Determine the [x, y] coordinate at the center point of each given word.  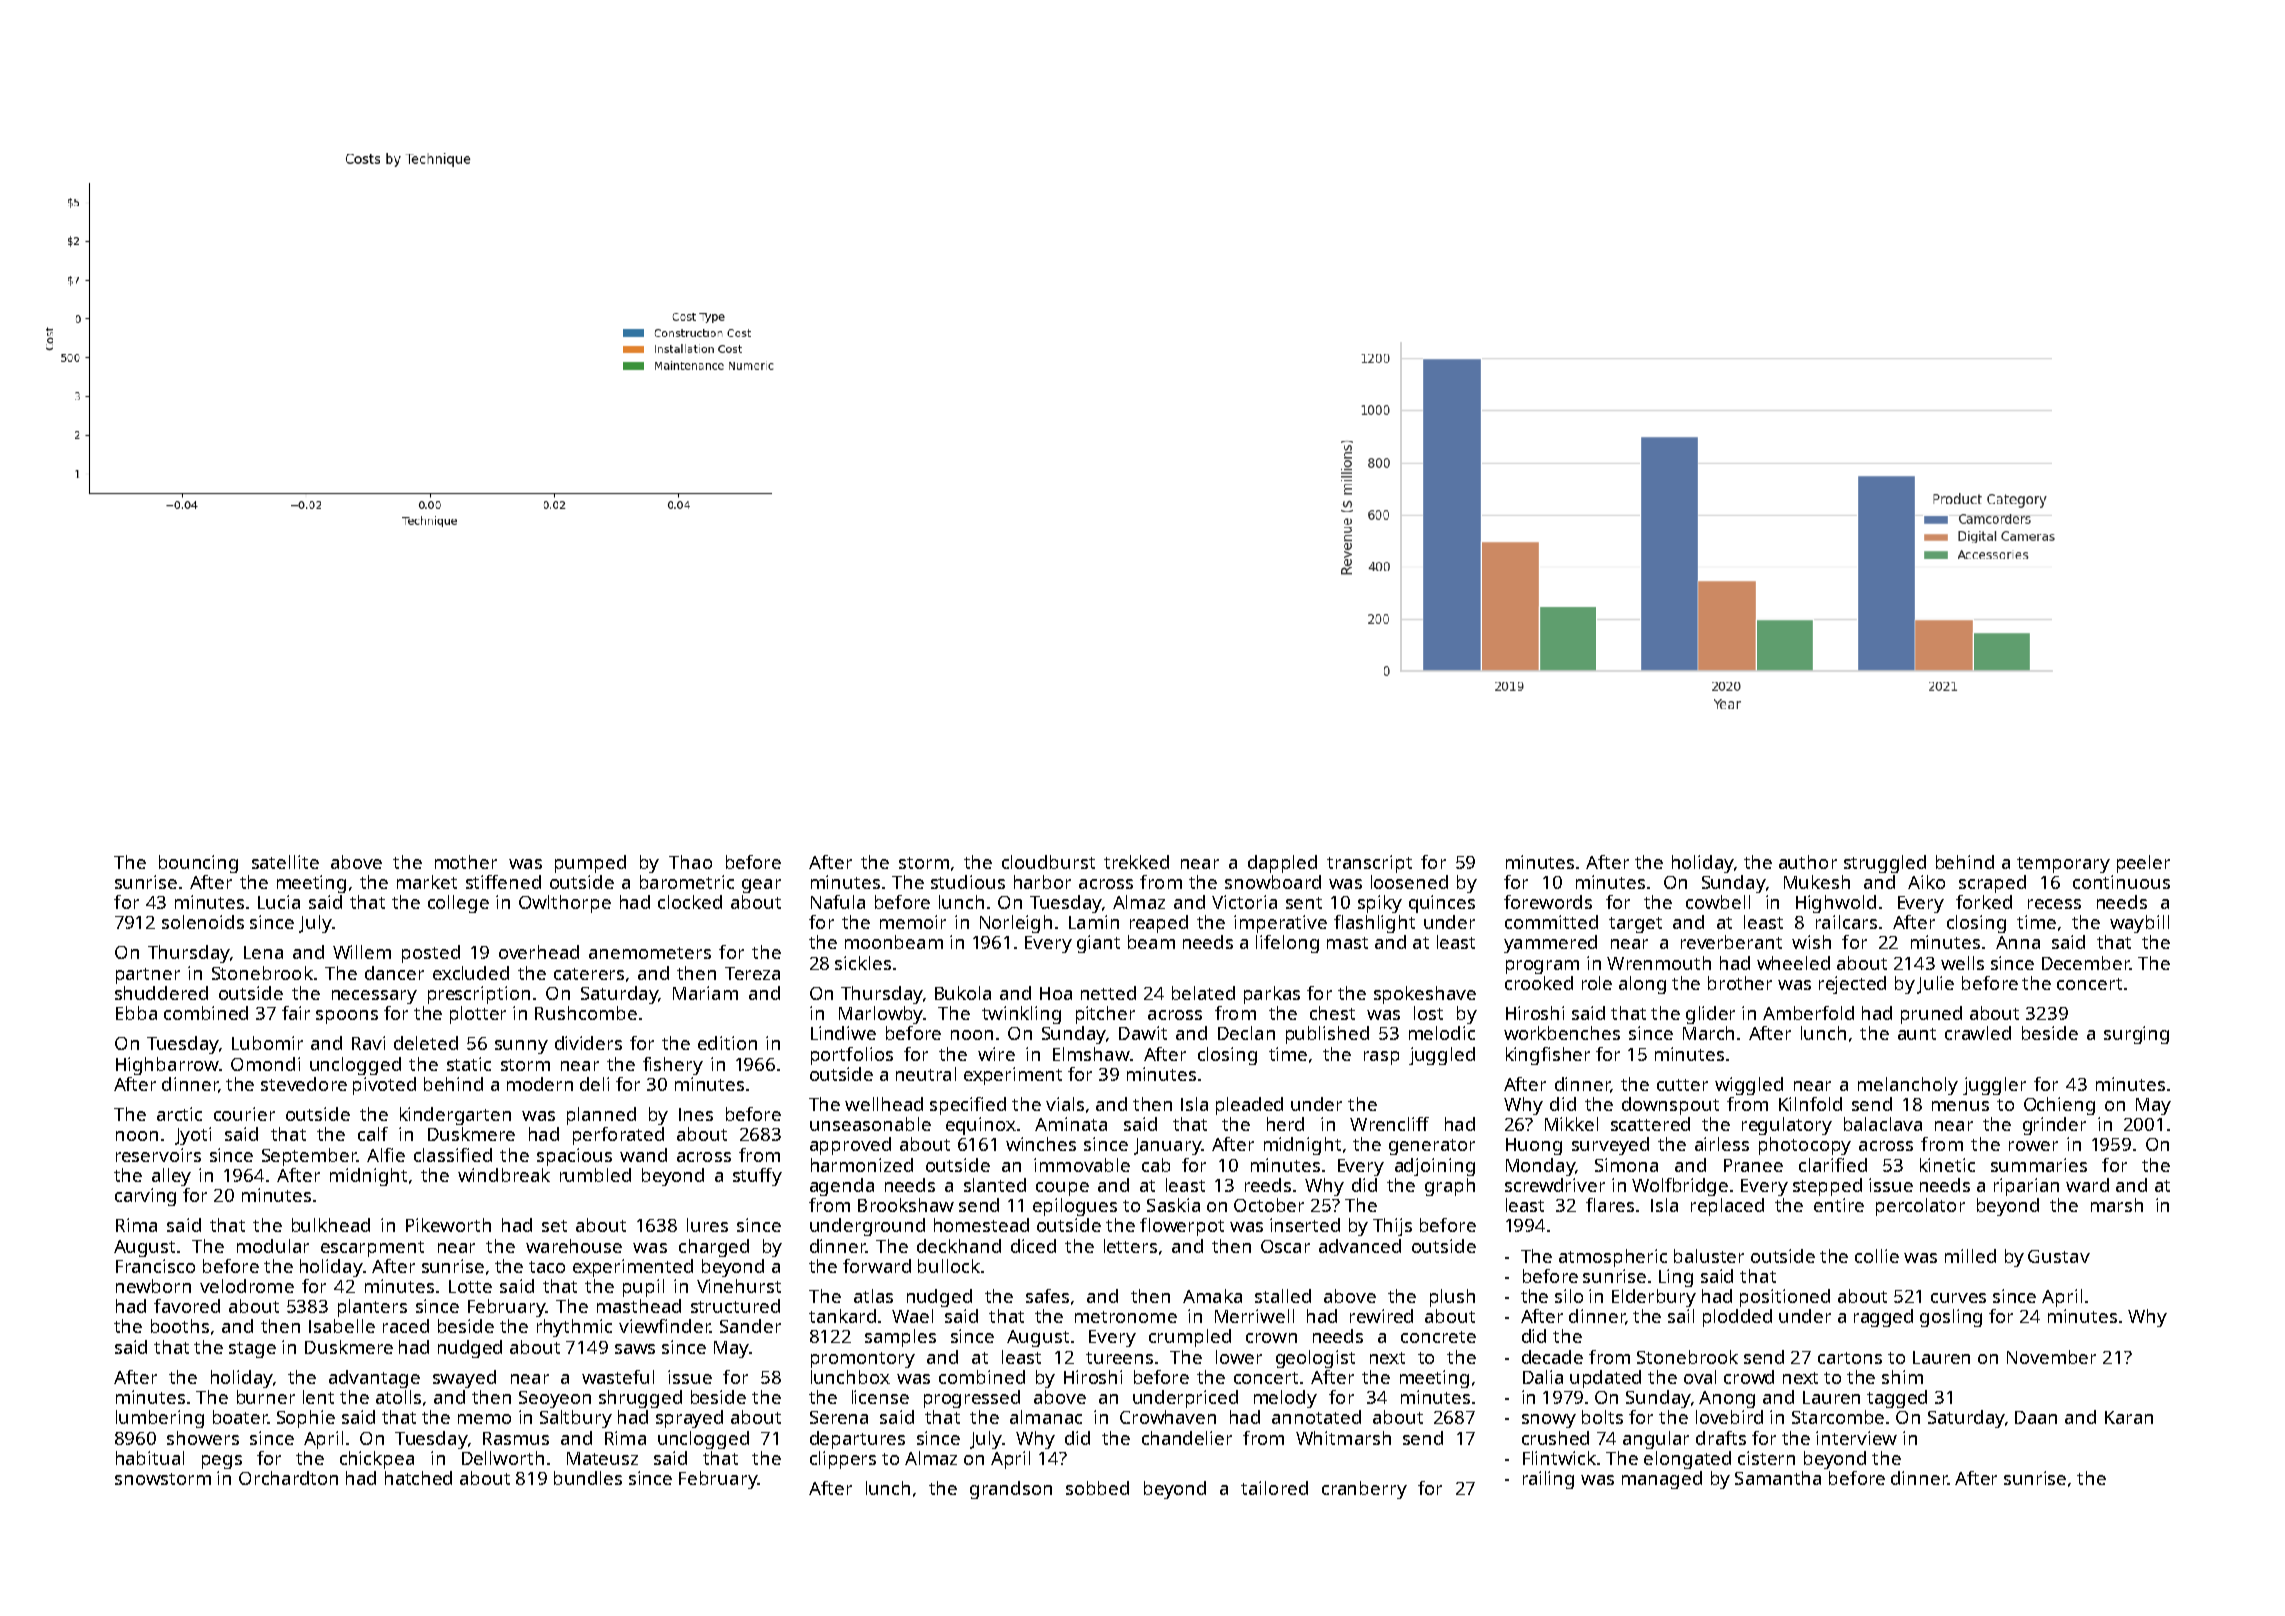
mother [466, 862]
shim [1902, 1377]
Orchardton [288, 1478]
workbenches [1562, 1033]
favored [187, 1306]
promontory [863, 1360]
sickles [863, 963]
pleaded [1249, 1106]
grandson [1011, 1490]
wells [1962, 963]
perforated [618, 1136]
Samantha [1778, 1478]
